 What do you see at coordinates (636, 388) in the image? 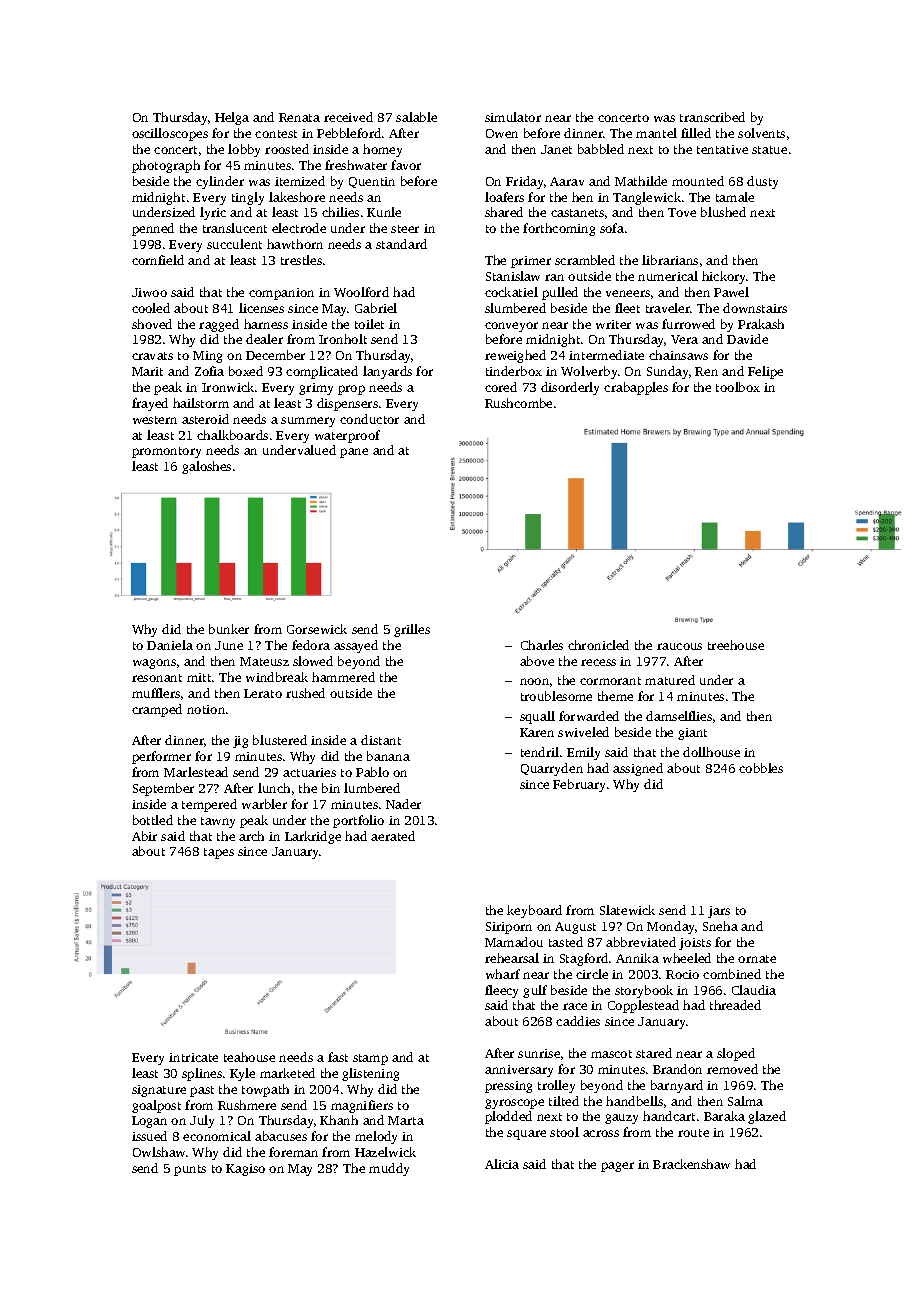
I see `crabapples` at bounding box center [636, 388].
